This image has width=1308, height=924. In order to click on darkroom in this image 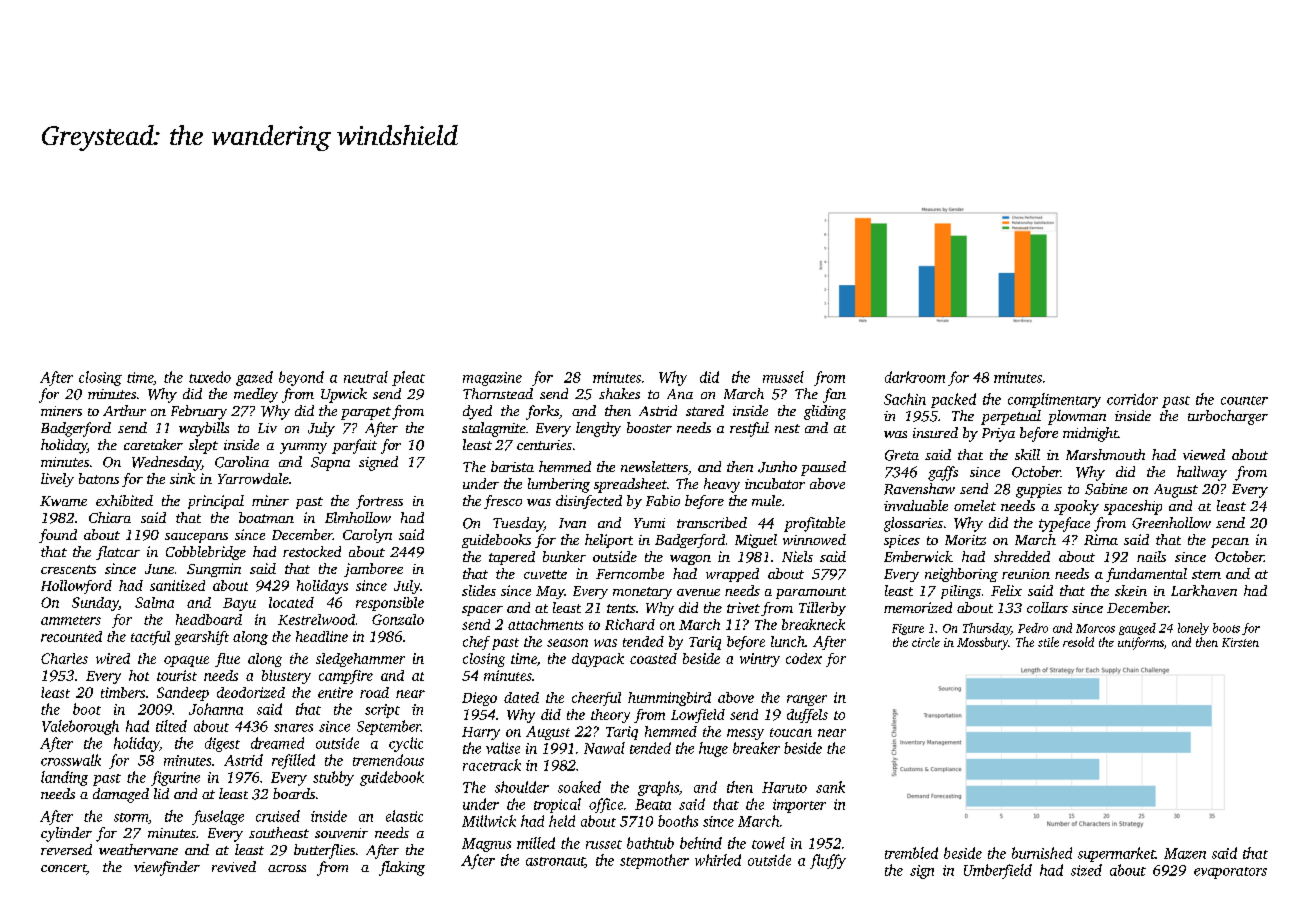, I will do `click(915, 377)`.
